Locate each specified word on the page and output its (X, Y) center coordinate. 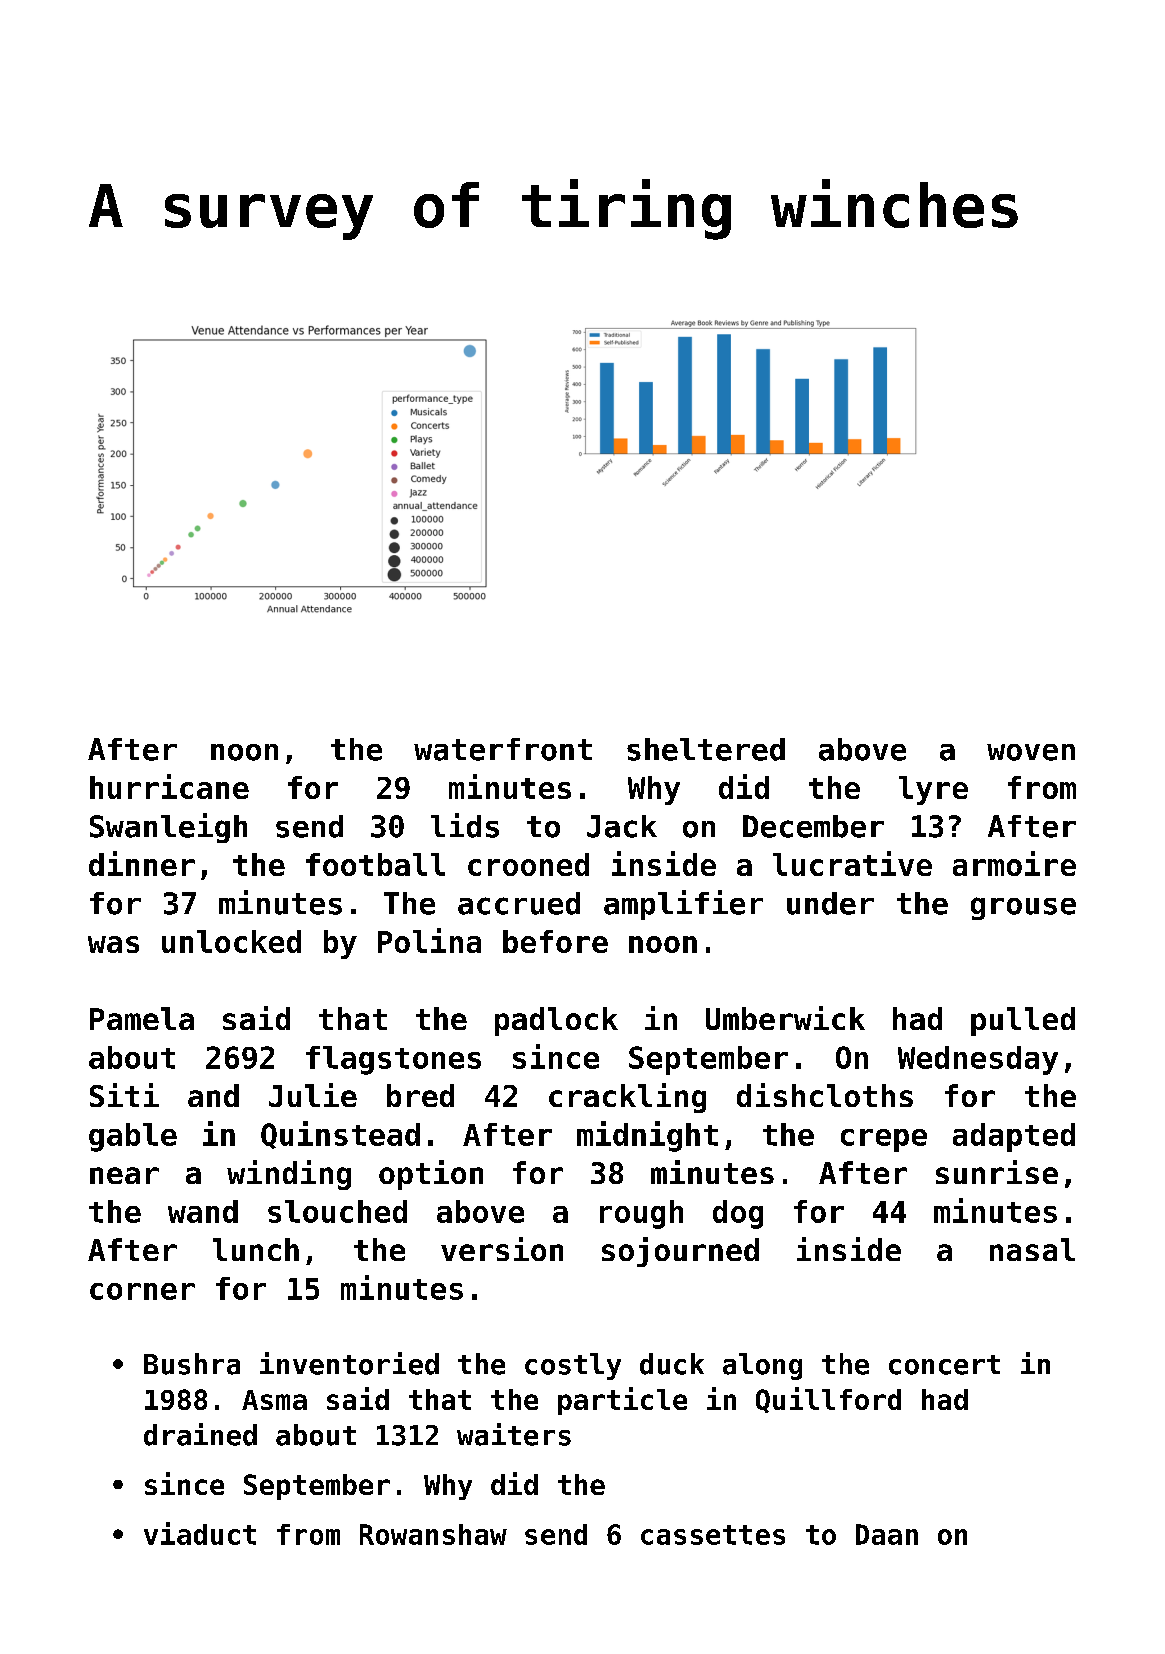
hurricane (169, 786)
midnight (647, 1136)
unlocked (231, 941)
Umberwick (785, 1018)
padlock (556, 1021)
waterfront (503, 749)
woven (1031, 752)
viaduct (200, 1533)
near (124, 1175)
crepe (884, 1140)
